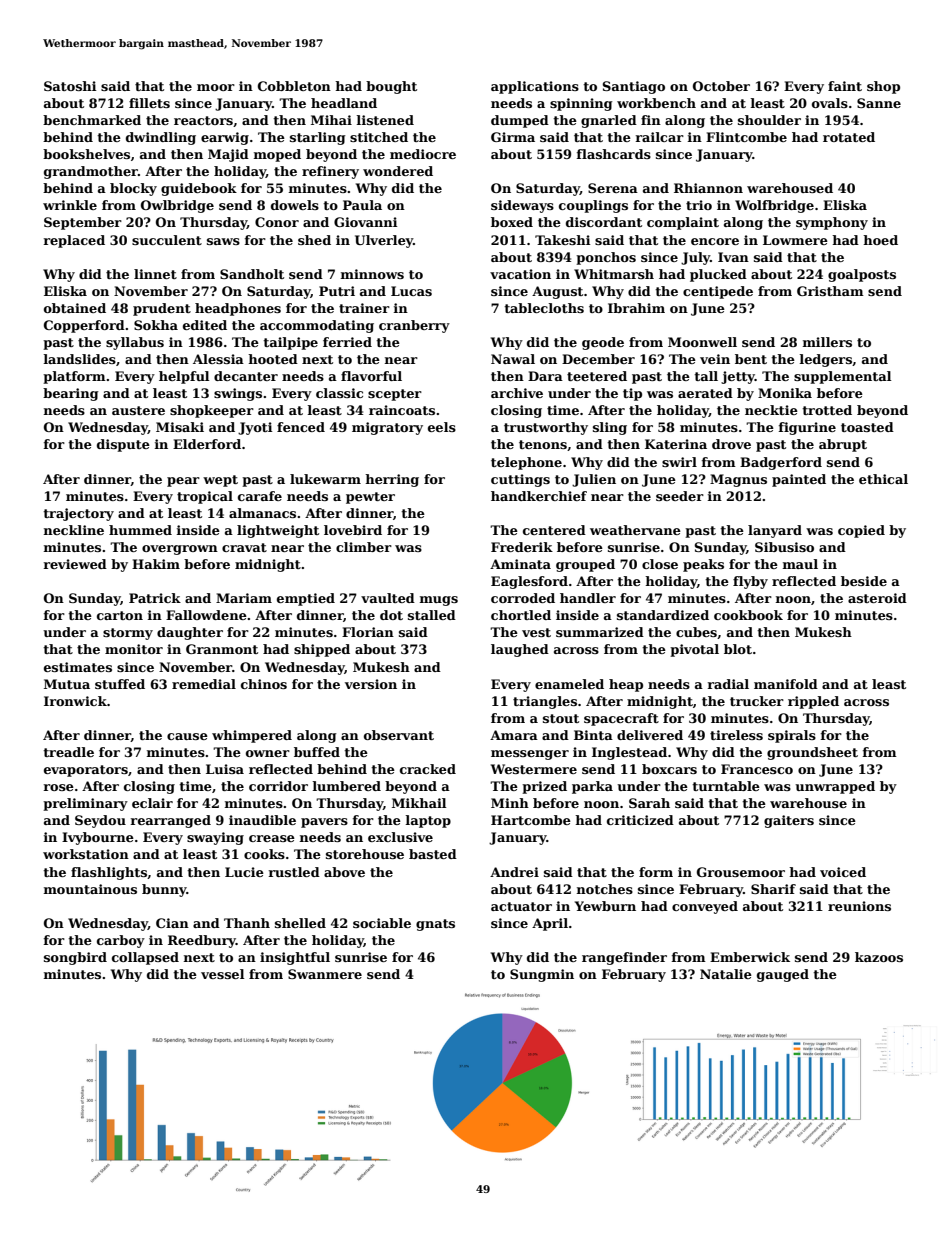 The height and width of the document is (1233, 952). I want to click on emptied, so click(306, 599).
